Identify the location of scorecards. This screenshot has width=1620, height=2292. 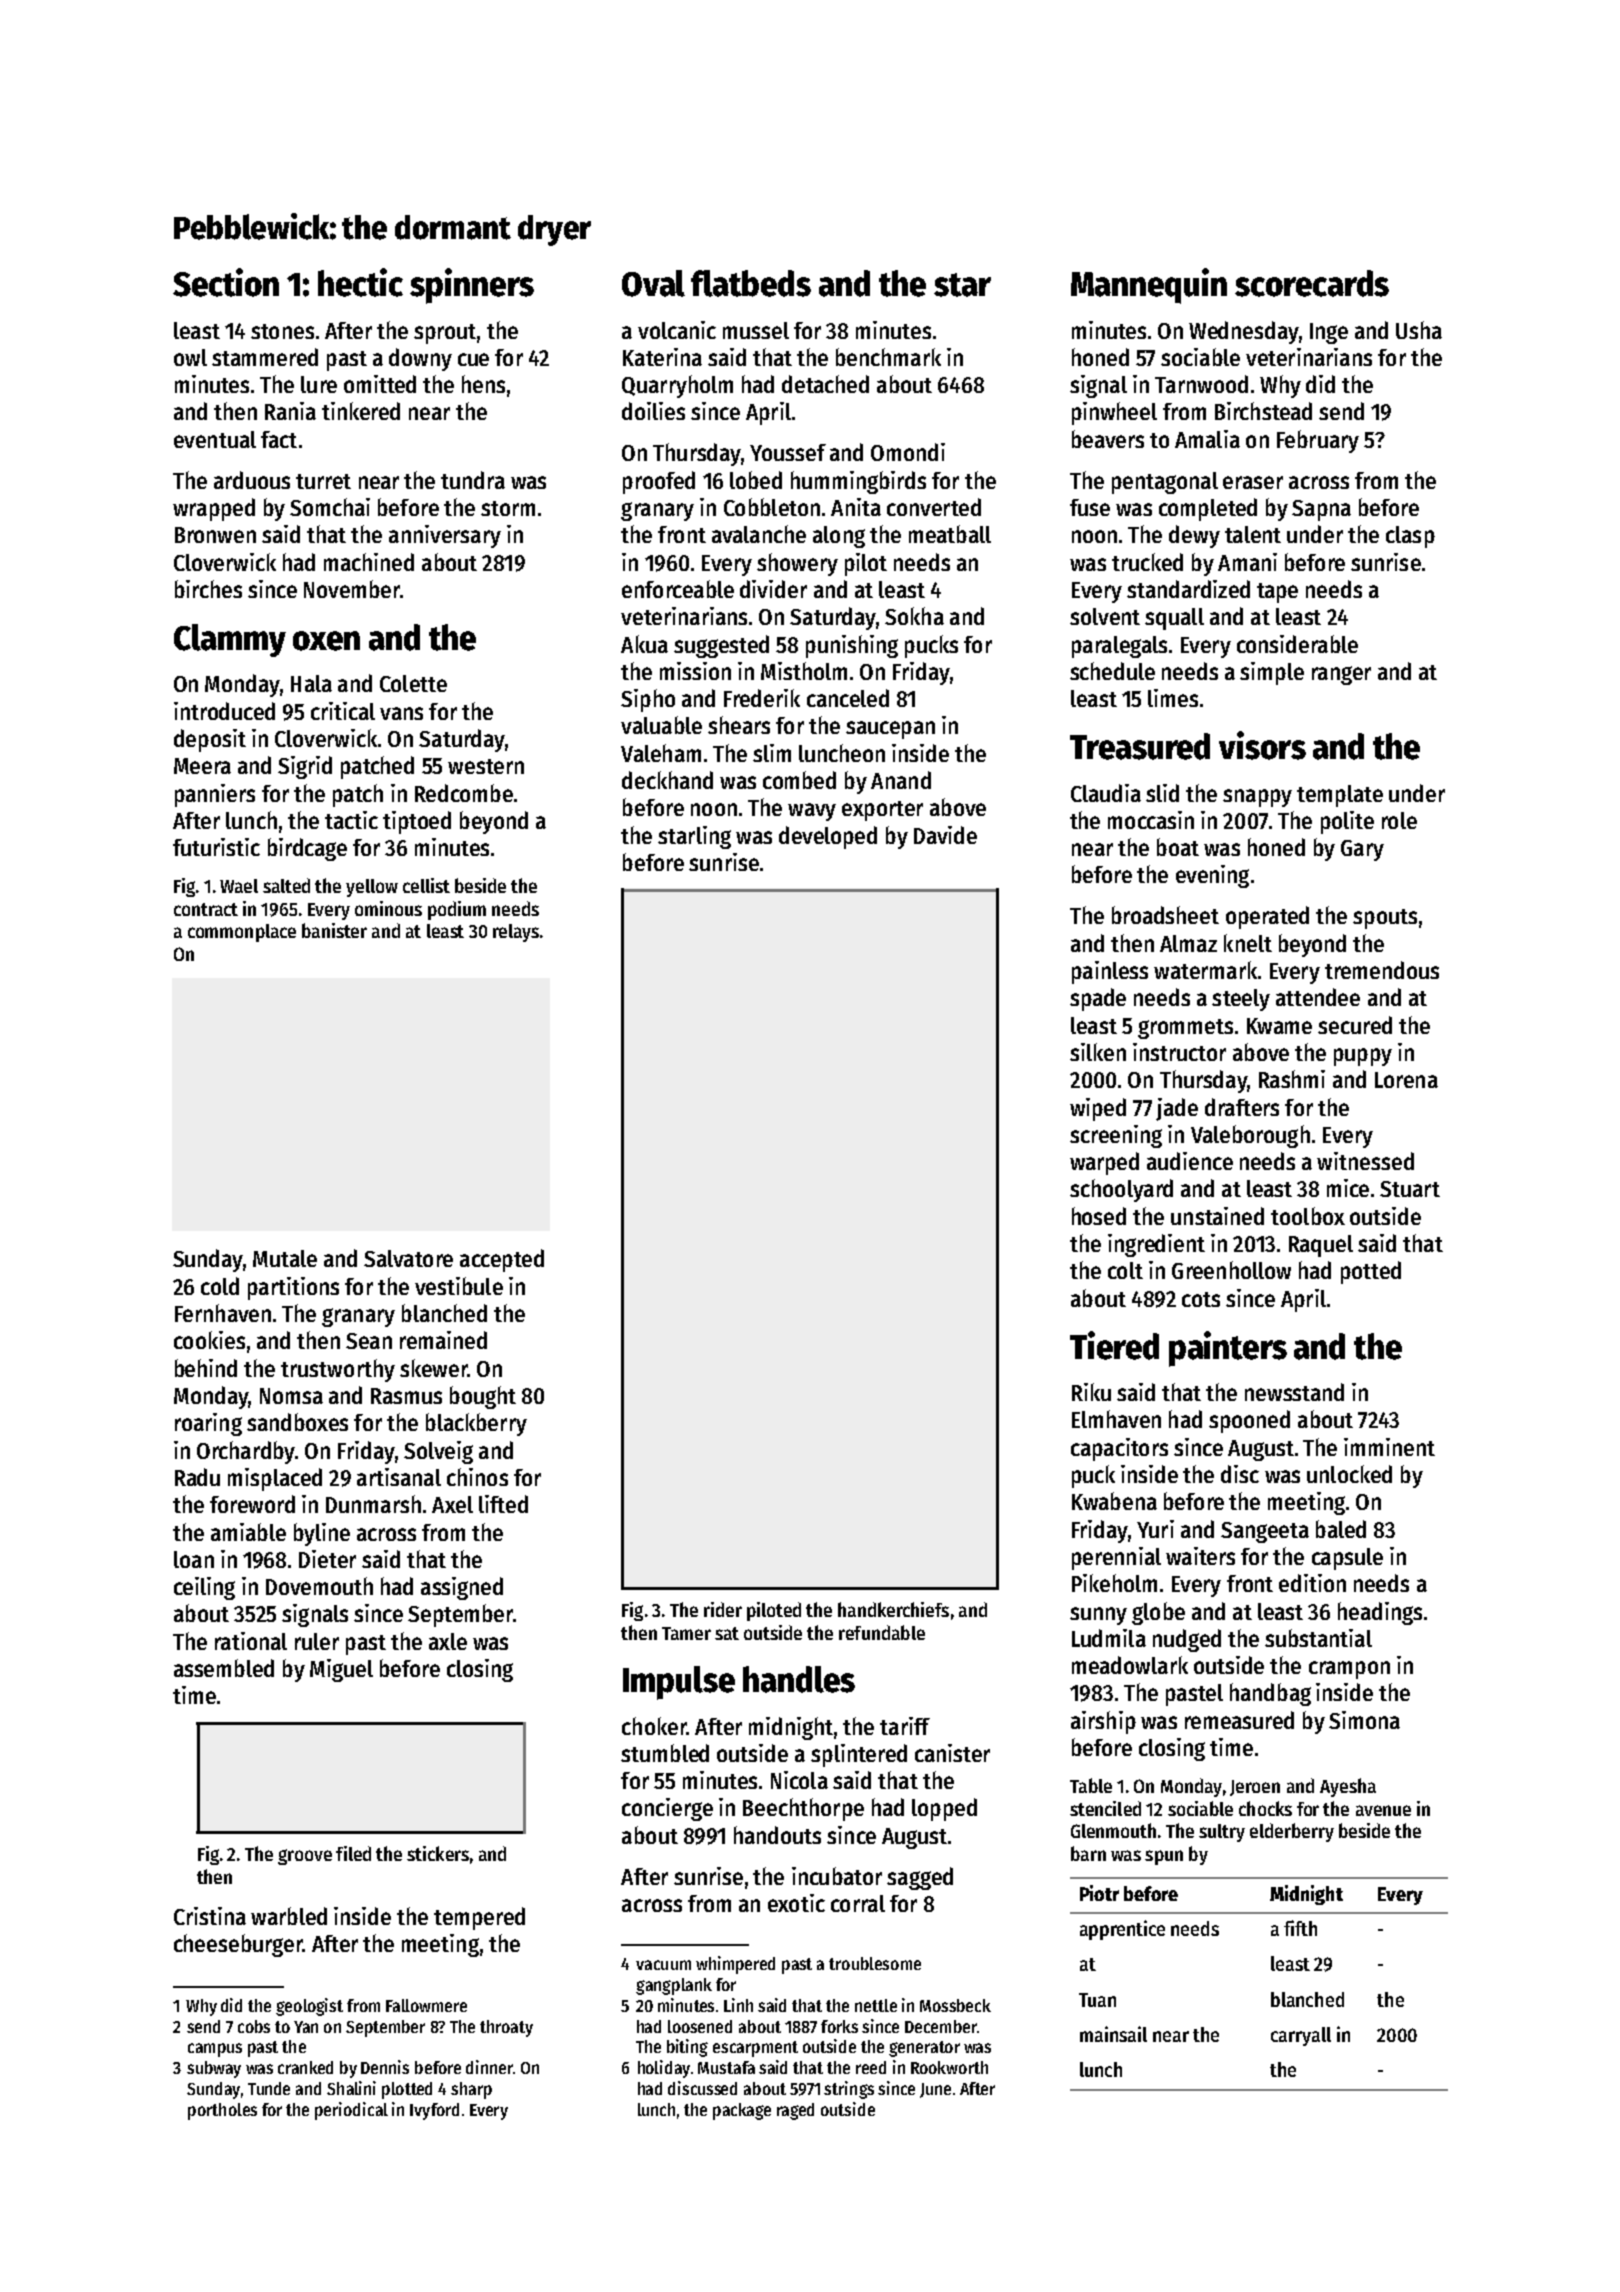
(1312, 283).
